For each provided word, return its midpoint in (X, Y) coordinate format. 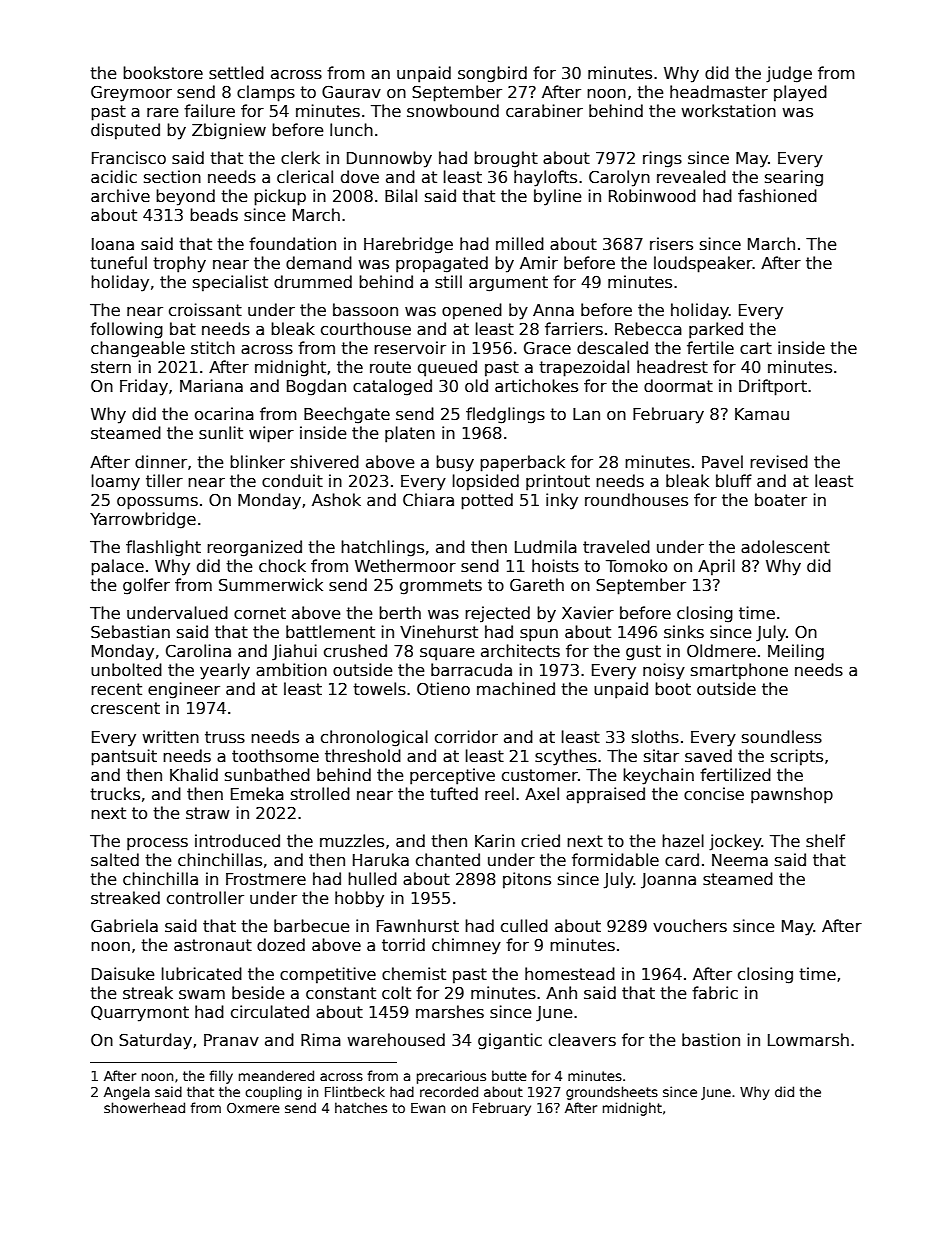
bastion (711, 1040)
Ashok (336, 499)
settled (236, 73)
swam (202, 995)
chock (282, 565)
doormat (678, 386)
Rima (321, 1040)
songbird (492, 74)
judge (789, 74)
